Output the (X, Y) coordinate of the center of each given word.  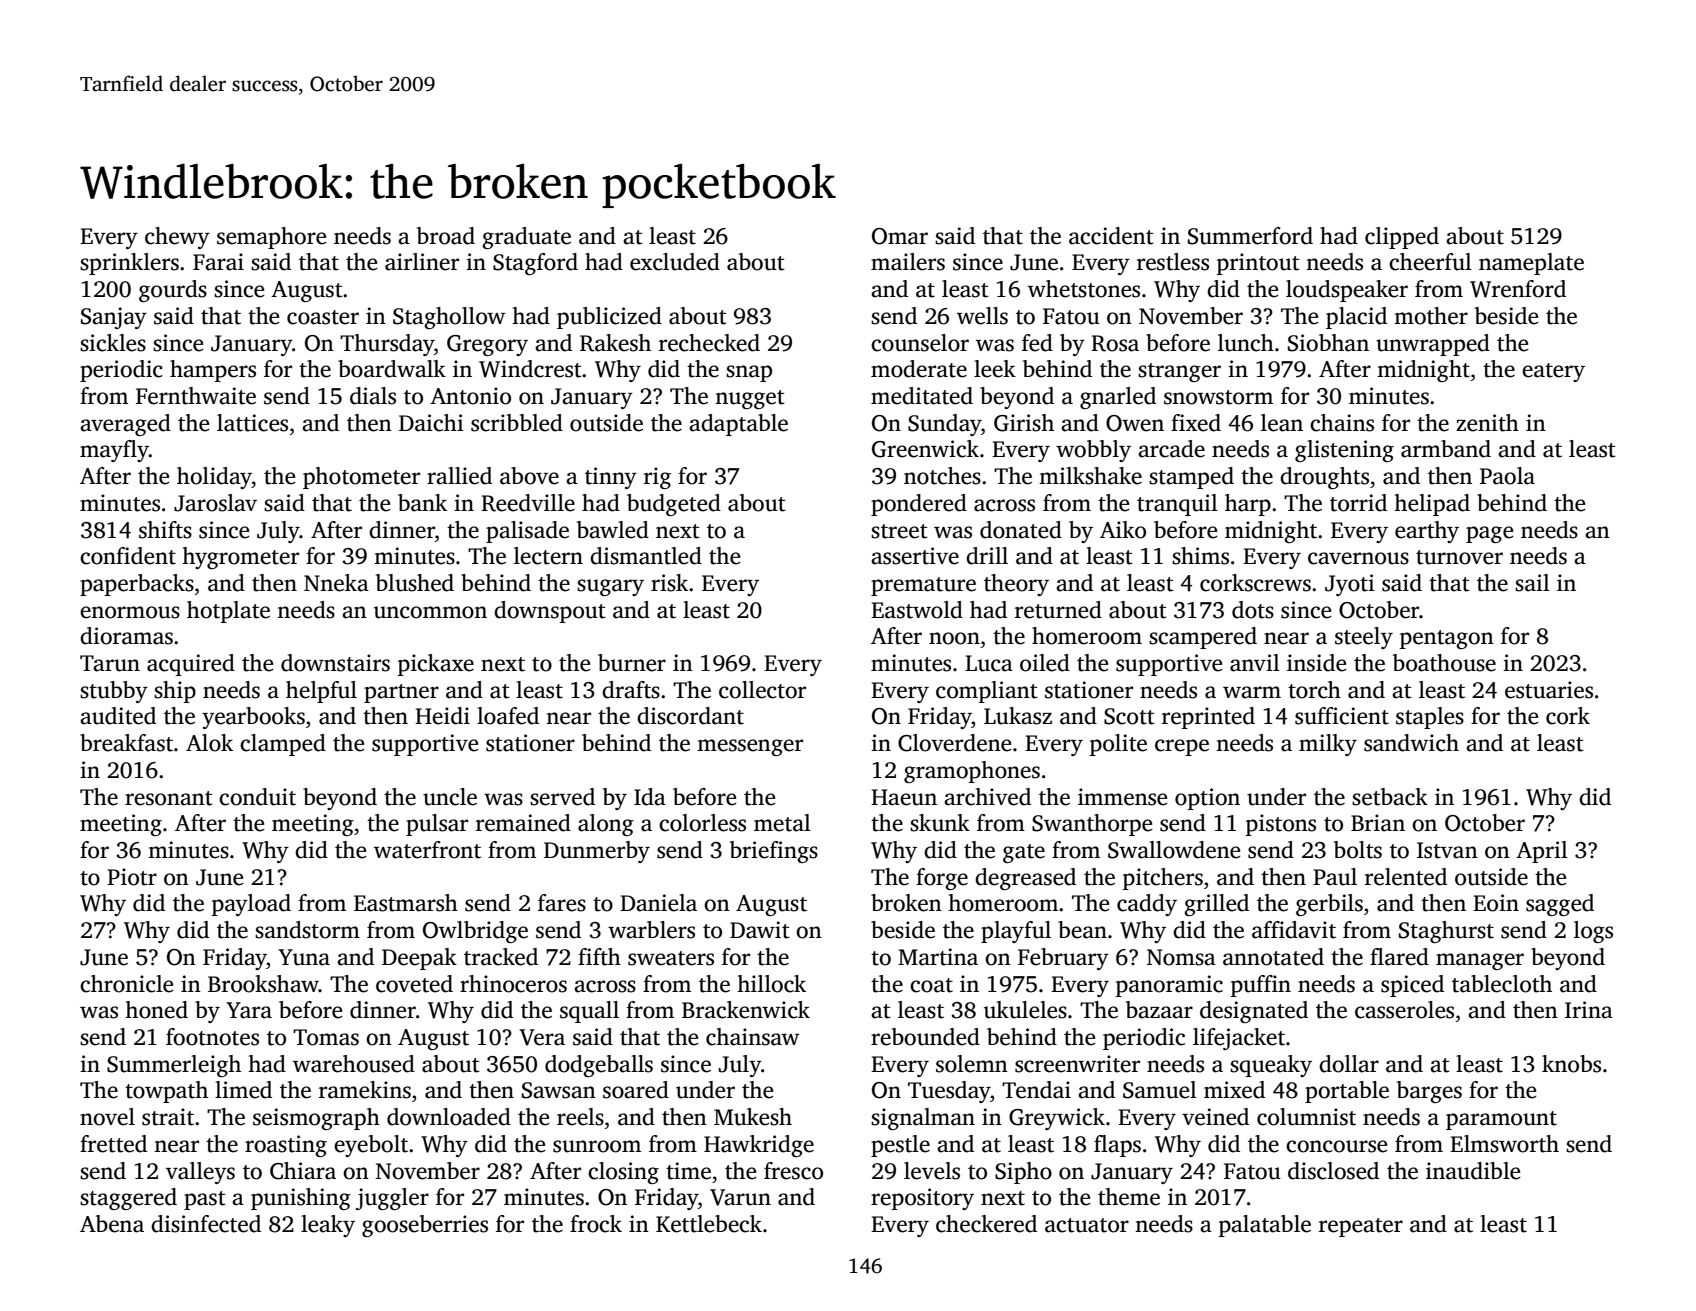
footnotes (212, 1037)
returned (1058, 610)
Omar (900, 236)
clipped (1402, 238)
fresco (793, 1171)
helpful (321, 692)
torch (1314, 690)
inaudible (1473, 1171)
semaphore (272, 238)
